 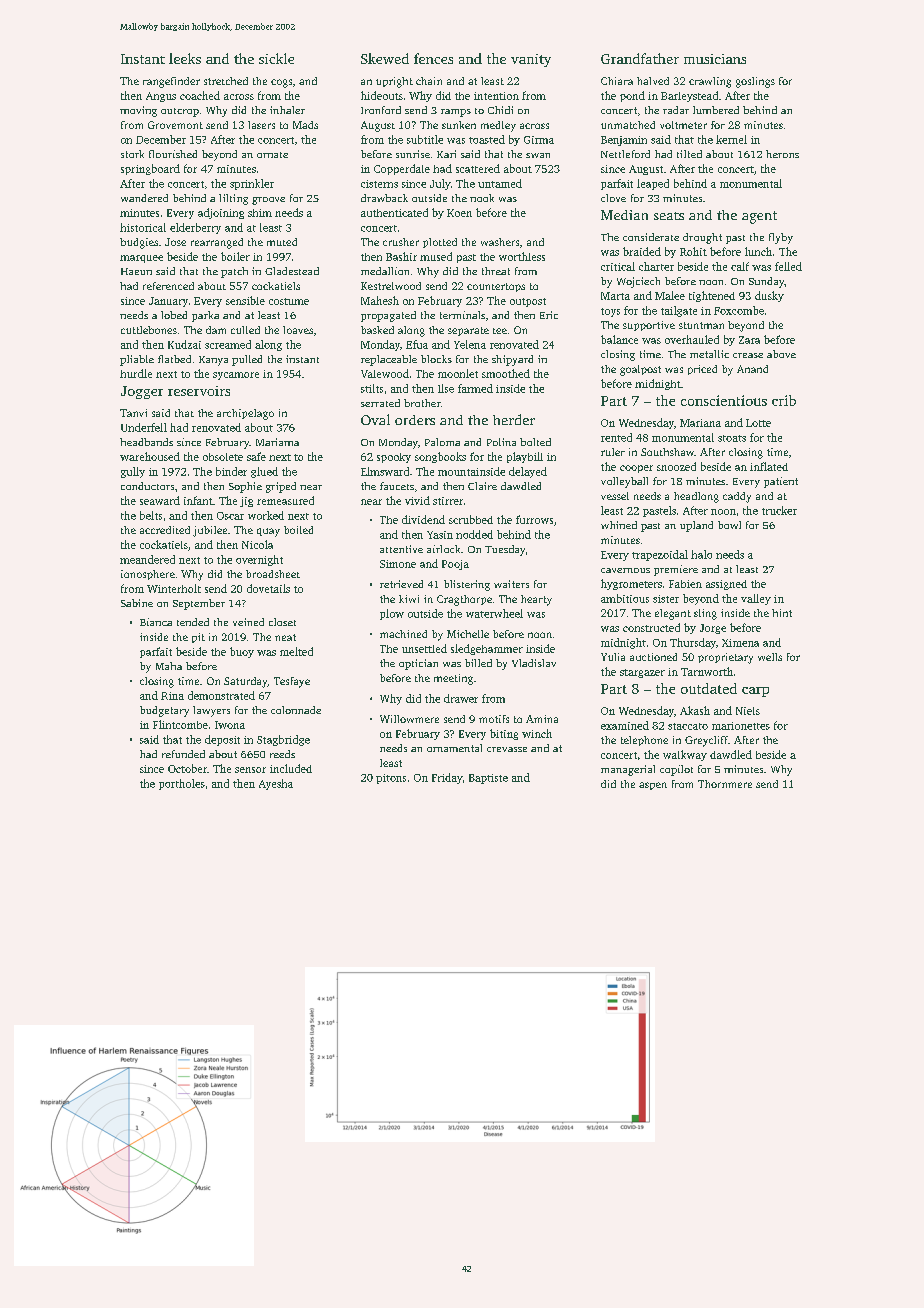 I want to click on Grandfather, so click(x=640, y=58).
